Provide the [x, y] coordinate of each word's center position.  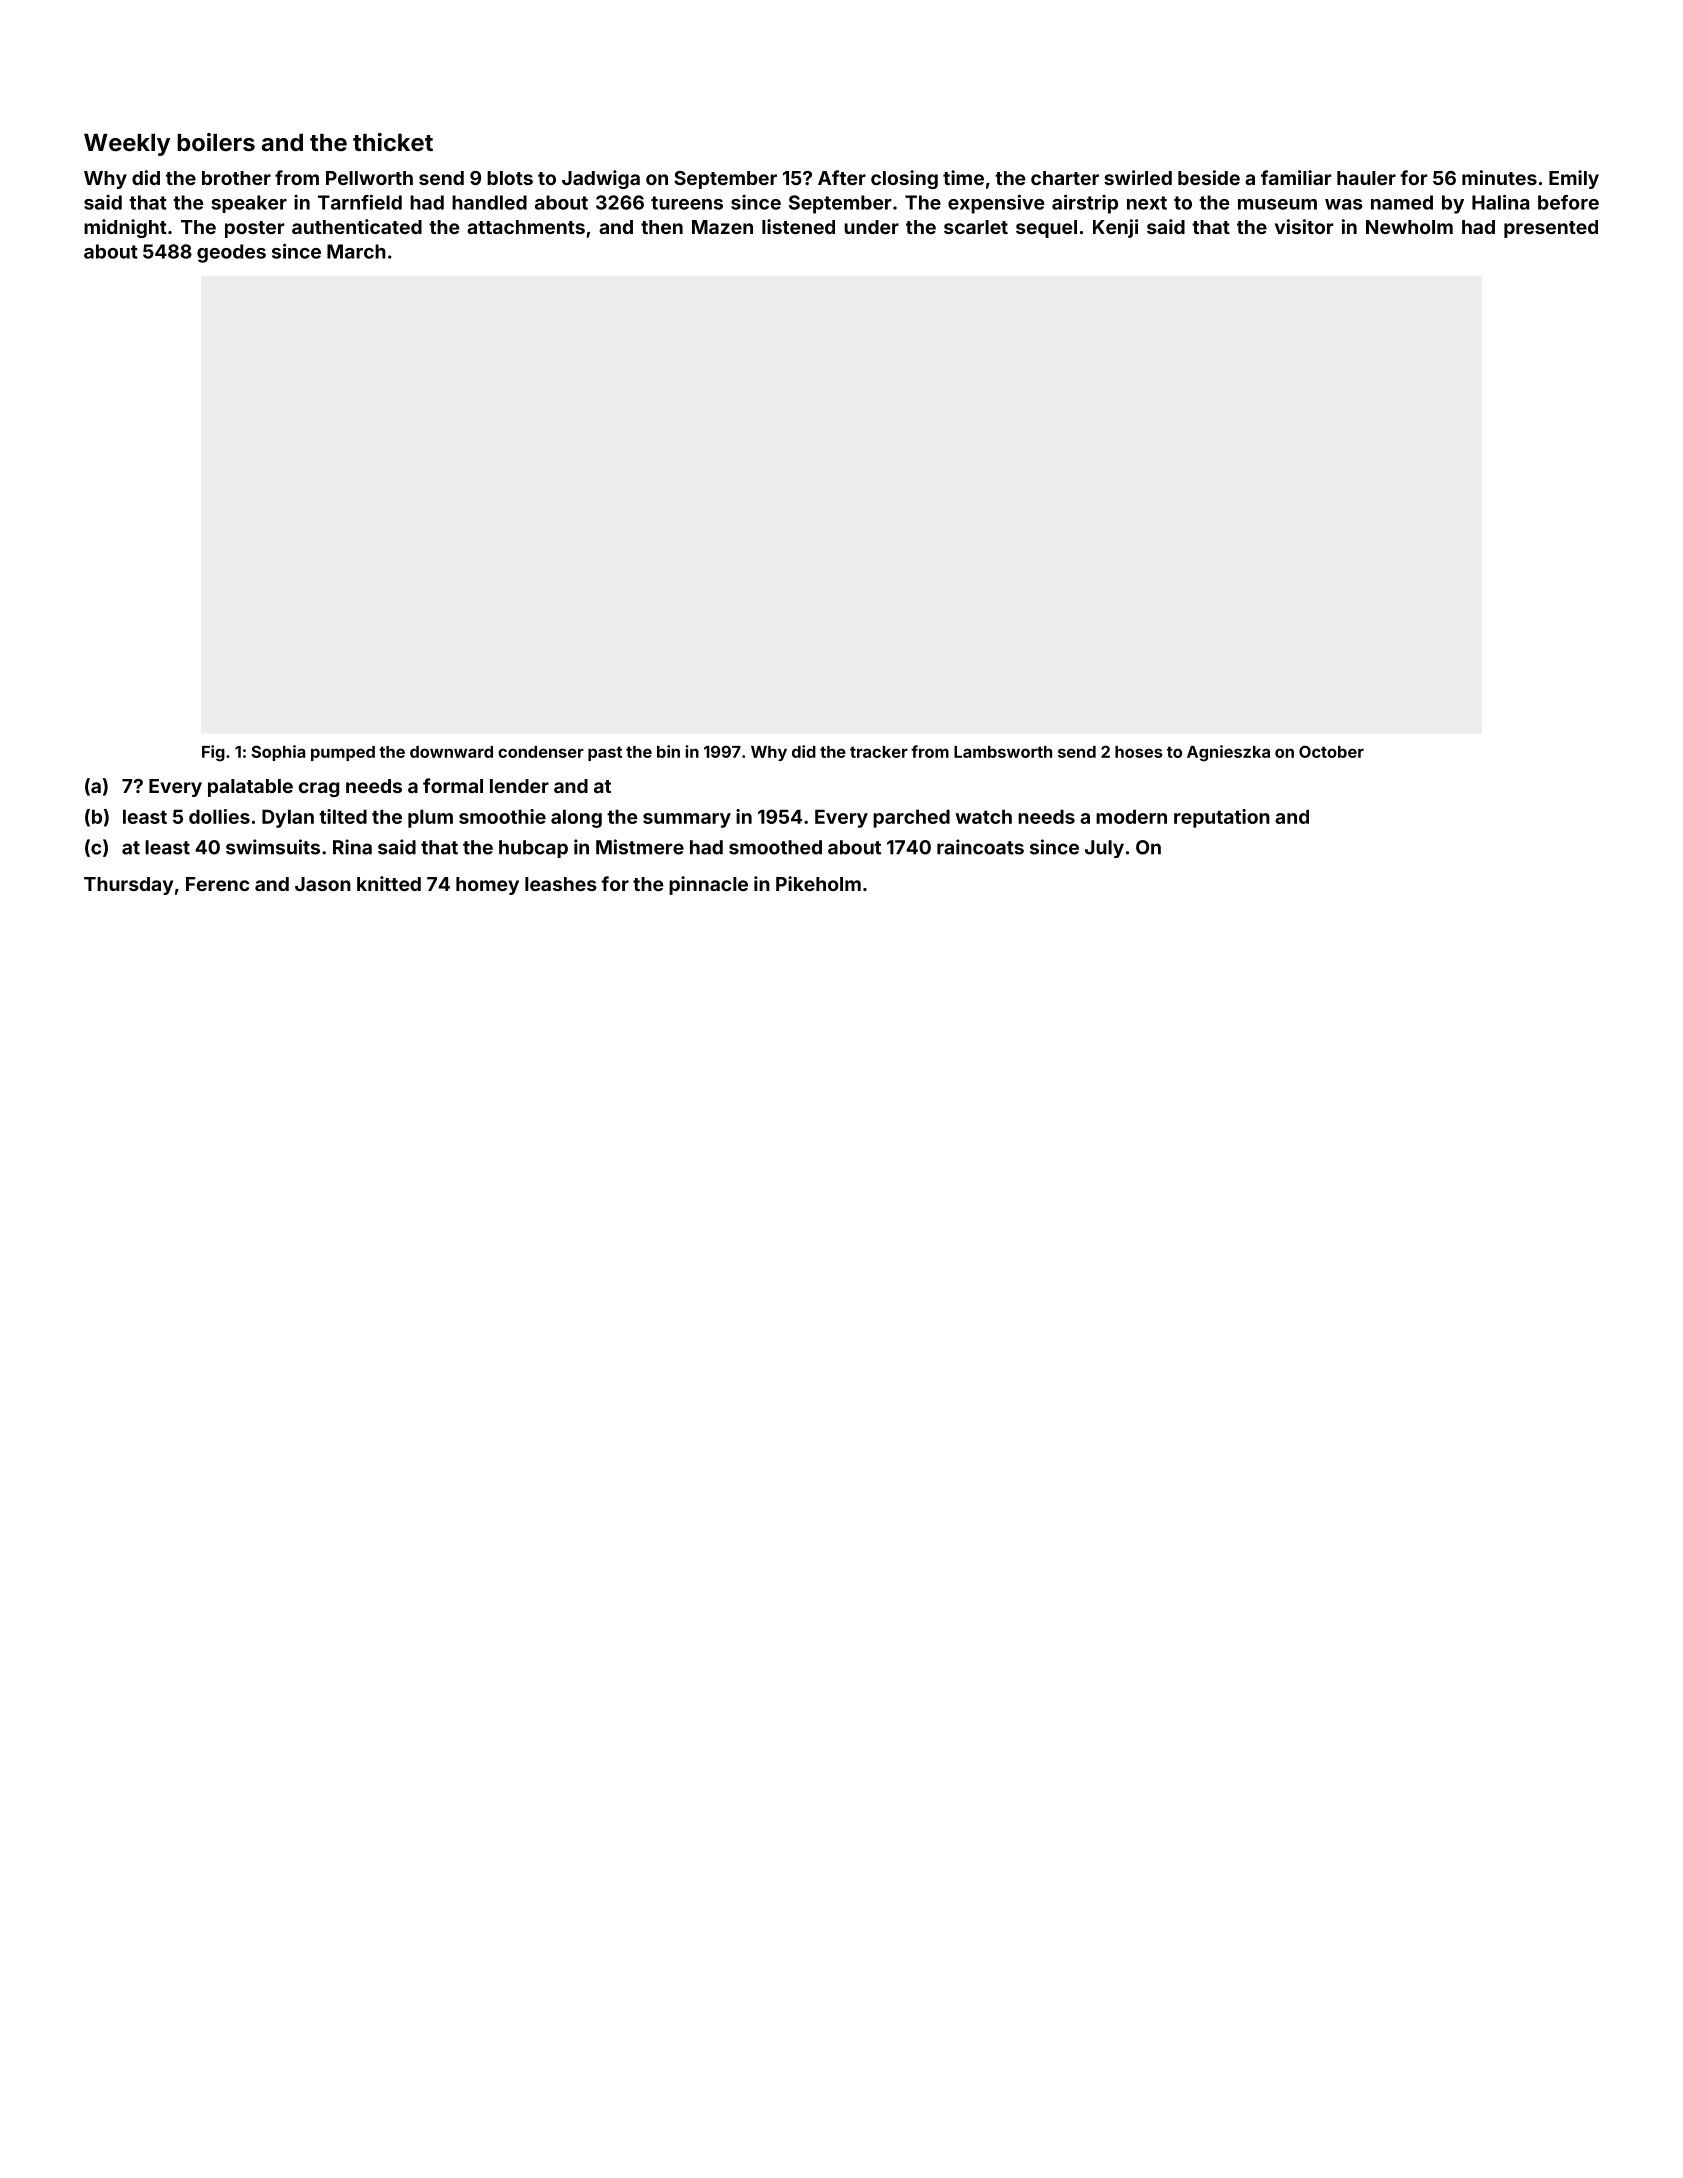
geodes [231, 253]
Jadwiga [601, 179]
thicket [393, 142]
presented [1551, 229]
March [356, 251]
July [1104, 849]
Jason [323, 884]
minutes [1499, 177]
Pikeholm [818, 883]
